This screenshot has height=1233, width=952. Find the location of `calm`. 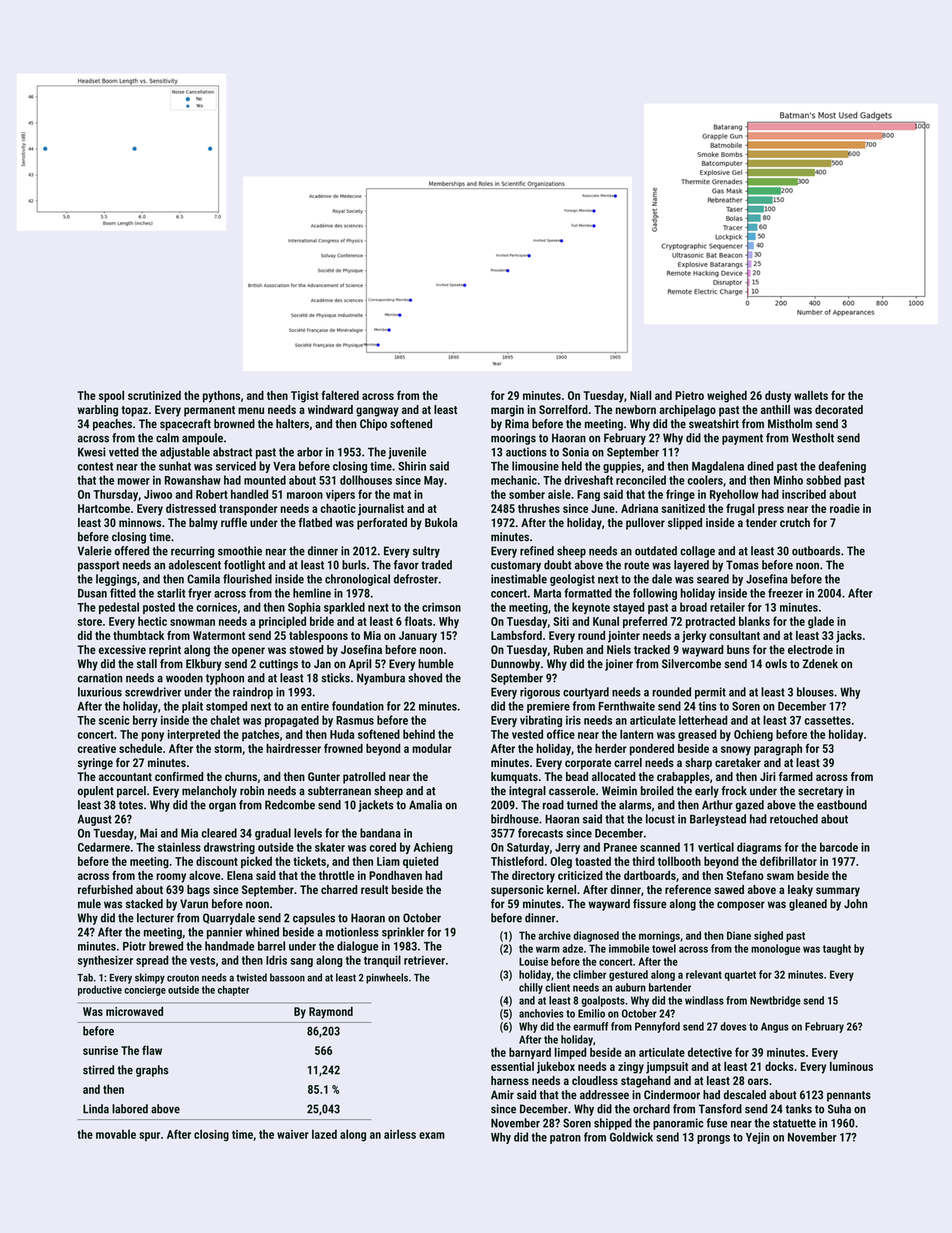

calm is located at coordinates (167, 438).
